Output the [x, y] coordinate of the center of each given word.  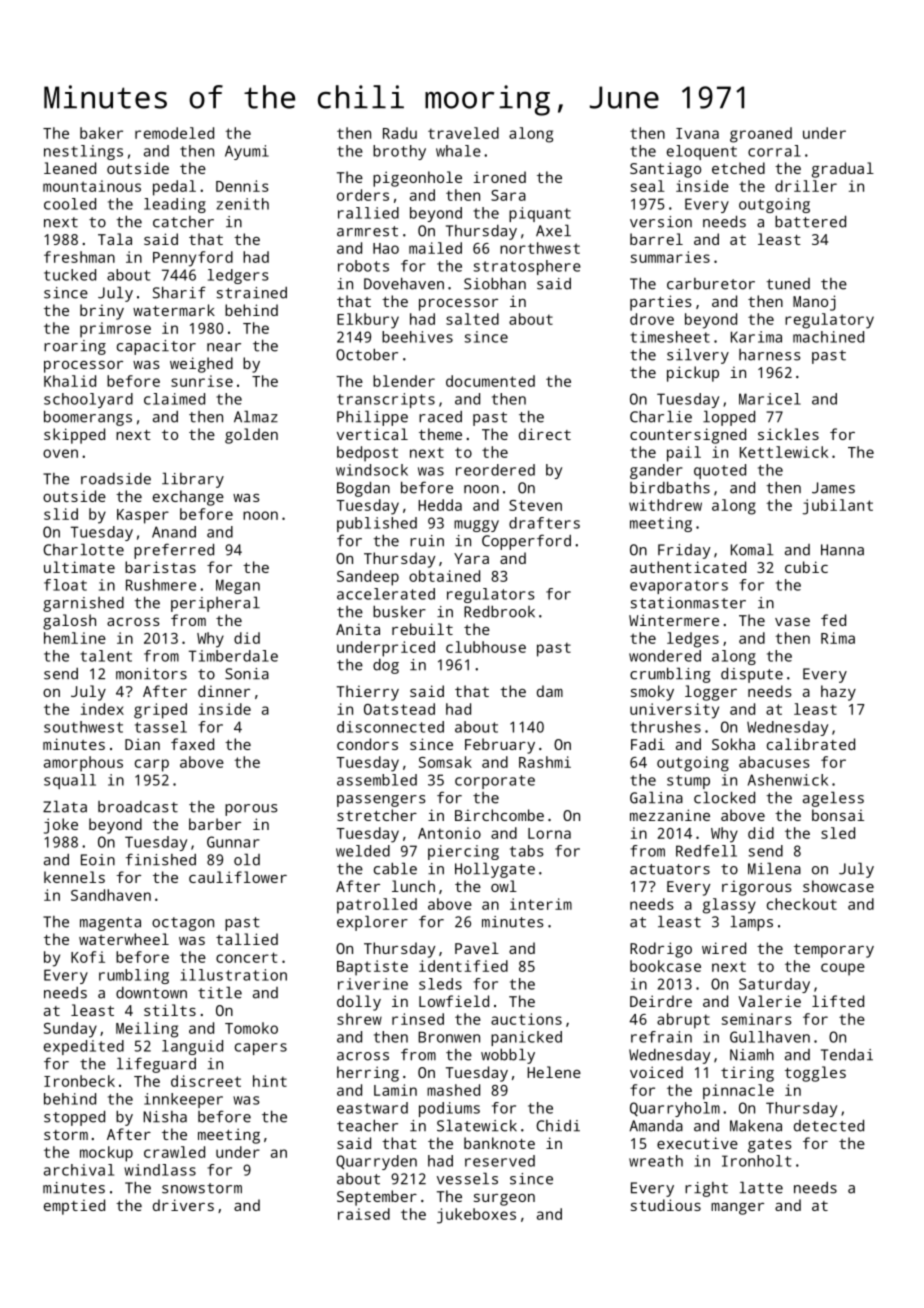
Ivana [697, 133]
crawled [174, 1152]
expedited [84, 1047]
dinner [224, 691]
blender [404, 381]
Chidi [558, 1126]
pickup [693, 374]
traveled [463, 133]
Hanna [842, 550]
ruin [427, 541]
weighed [201, 365]
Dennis [242, 186]
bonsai [838, 815]
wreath [656, 1161]
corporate [495, 782]
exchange [188, 498]
